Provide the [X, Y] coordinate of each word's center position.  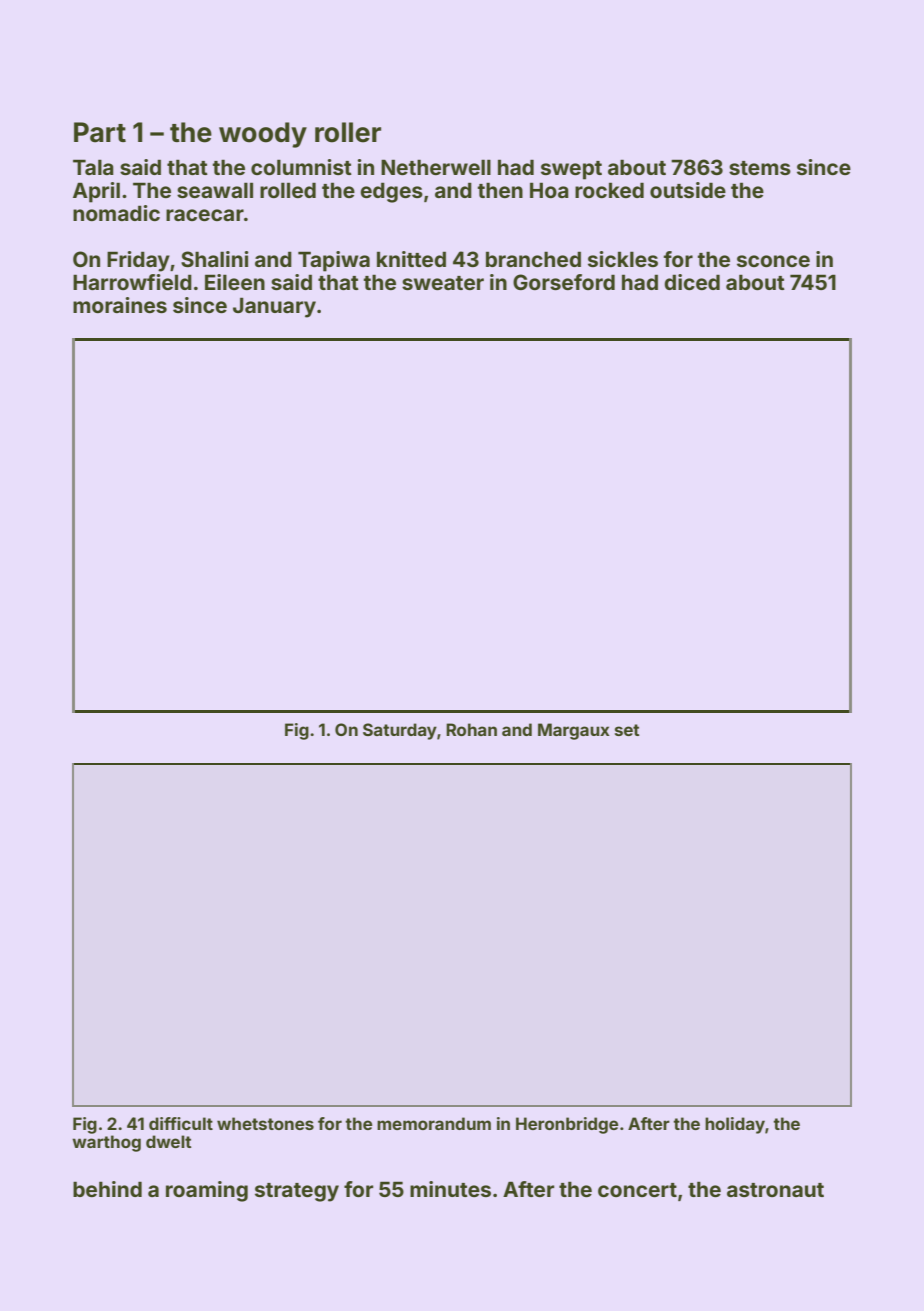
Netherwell [436, 167]
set [627, 730]
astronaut [775, 1190]
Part [100, 132]
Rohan [471, 729]
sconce [773, 261]
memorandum [434, 1123]
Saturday [400, 731]
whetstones [265, 1123]
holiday [735, 1125]
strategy [297, 1192]
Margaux [574, 731]
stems [760, 168]
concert [637, 1190]
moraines [120, 305]
